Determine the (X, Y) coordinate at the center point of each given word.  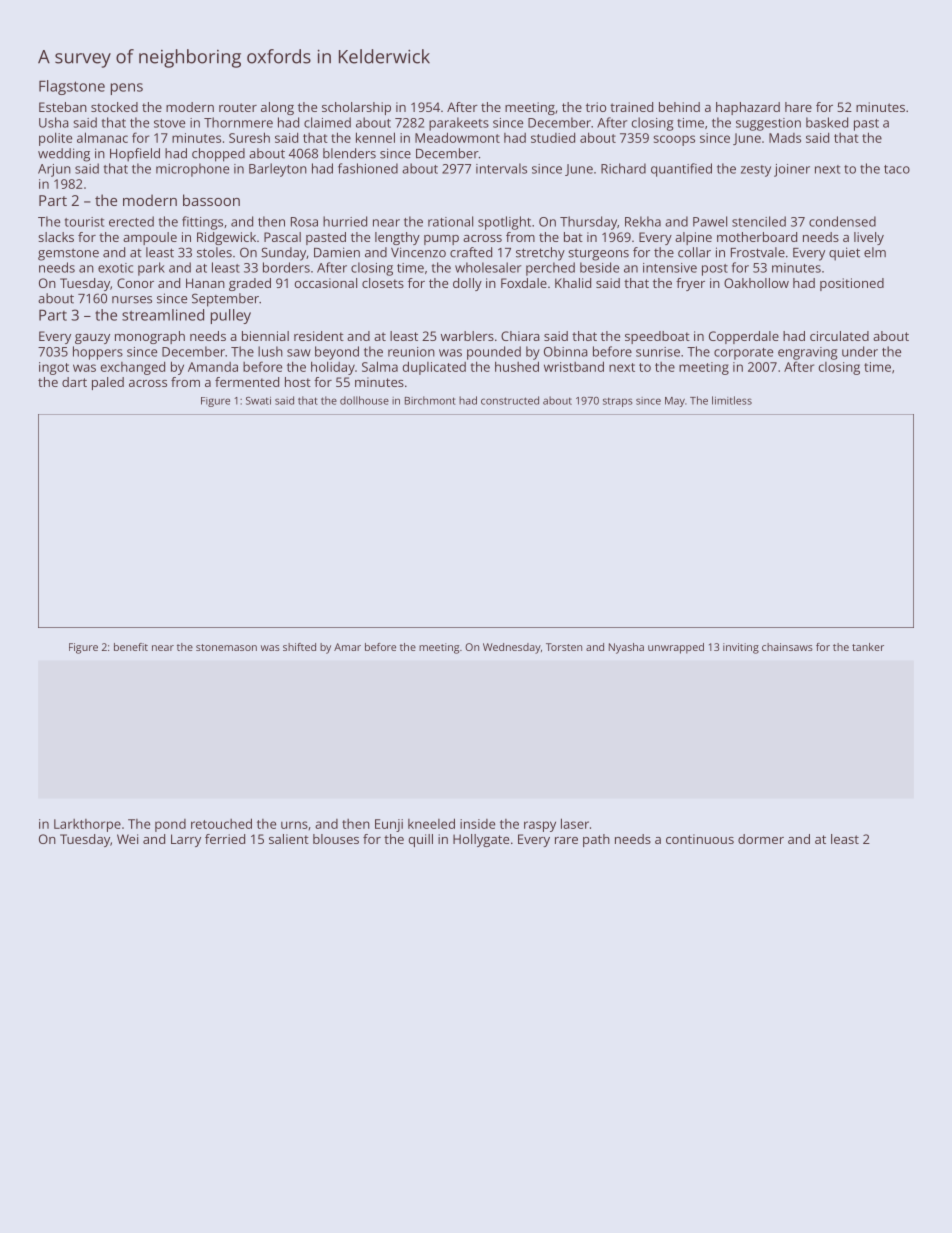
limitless (732, 400)
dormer (761, 839)
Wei (127, 839)
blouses (336, 839)
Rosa (304, 222)
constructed (510, 400)
